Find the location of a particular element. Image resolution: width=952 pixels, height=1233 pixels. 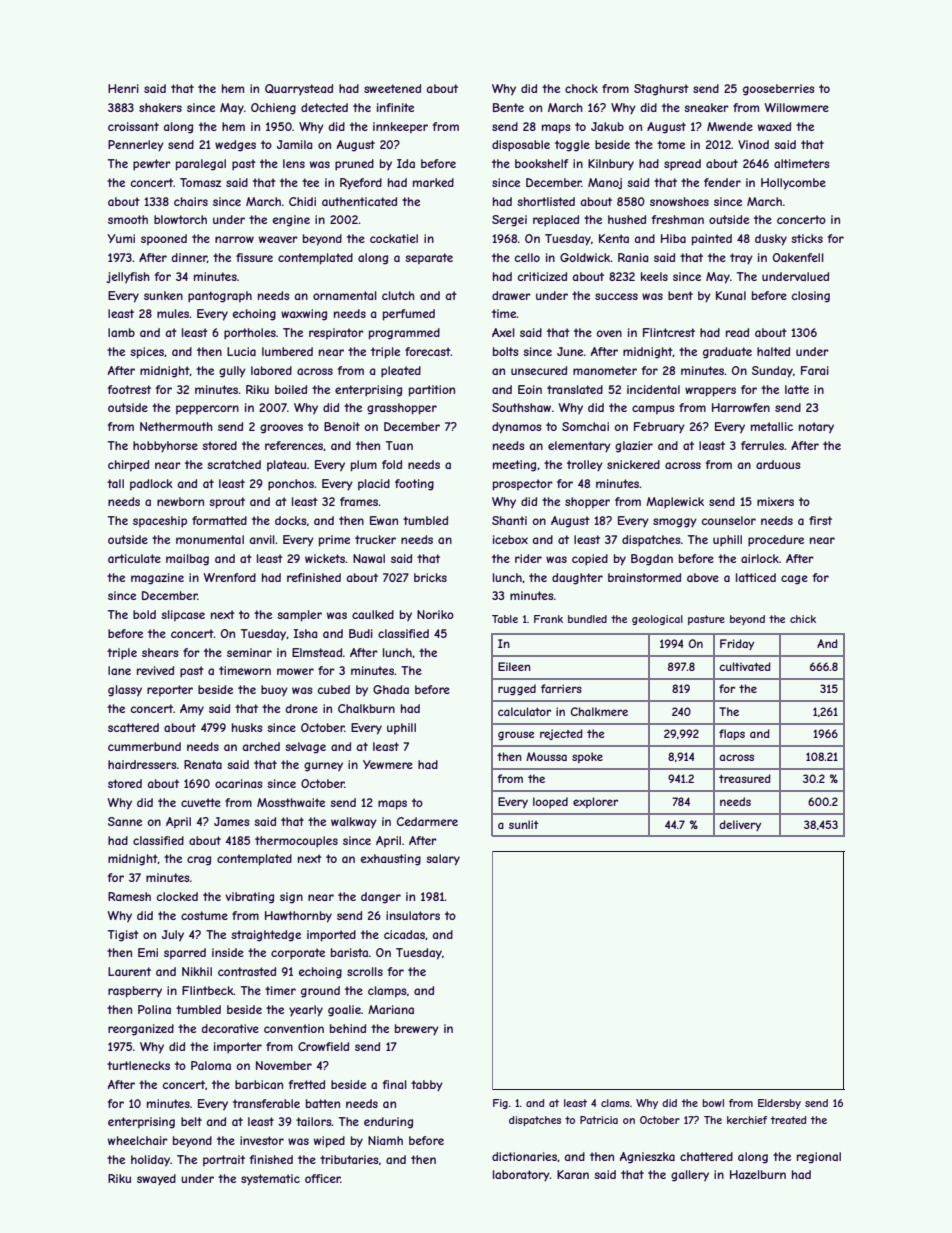

gurney is located at coordinates (323, 767).
